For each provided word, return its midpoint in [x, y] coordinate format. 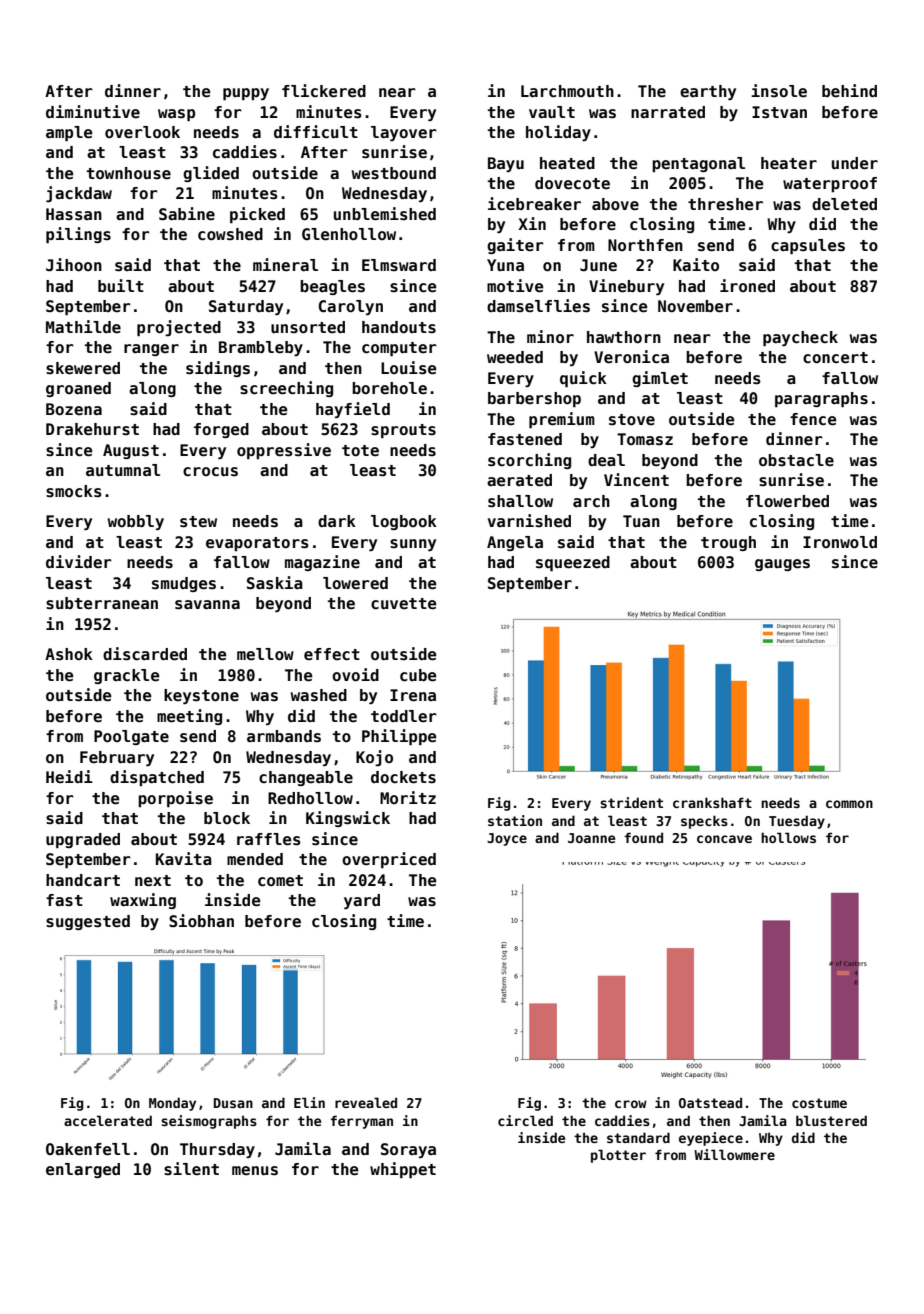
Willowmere [734, 1154]
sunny [413, 545]
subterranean [102, 603]
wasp [176, 115]
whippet [403, 1170]
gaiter [515, 246]
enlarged [83, 1170]
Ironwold [840, 542]
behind [849, 91]
